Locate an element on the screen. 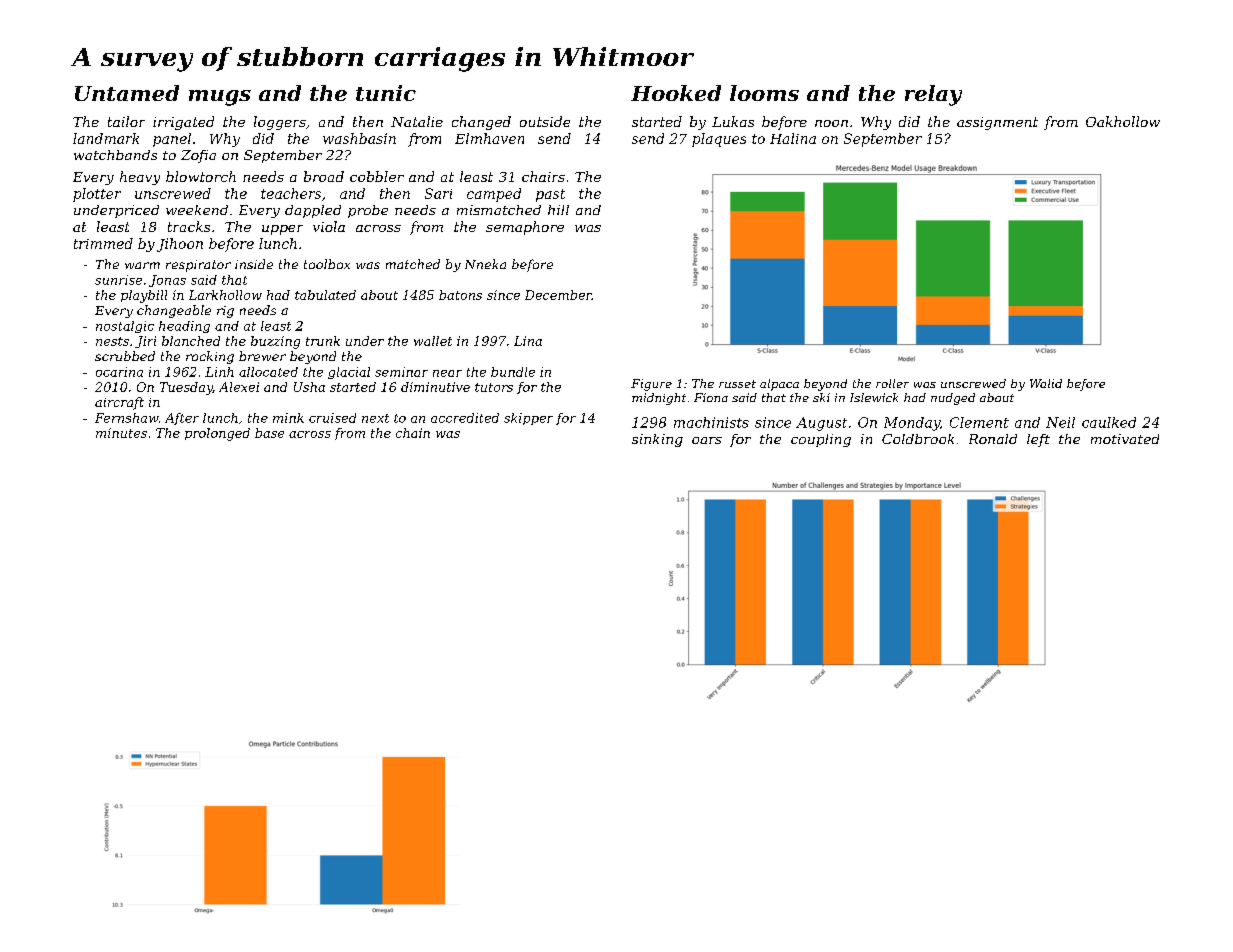  noon is located at coordinates (831, 123).
